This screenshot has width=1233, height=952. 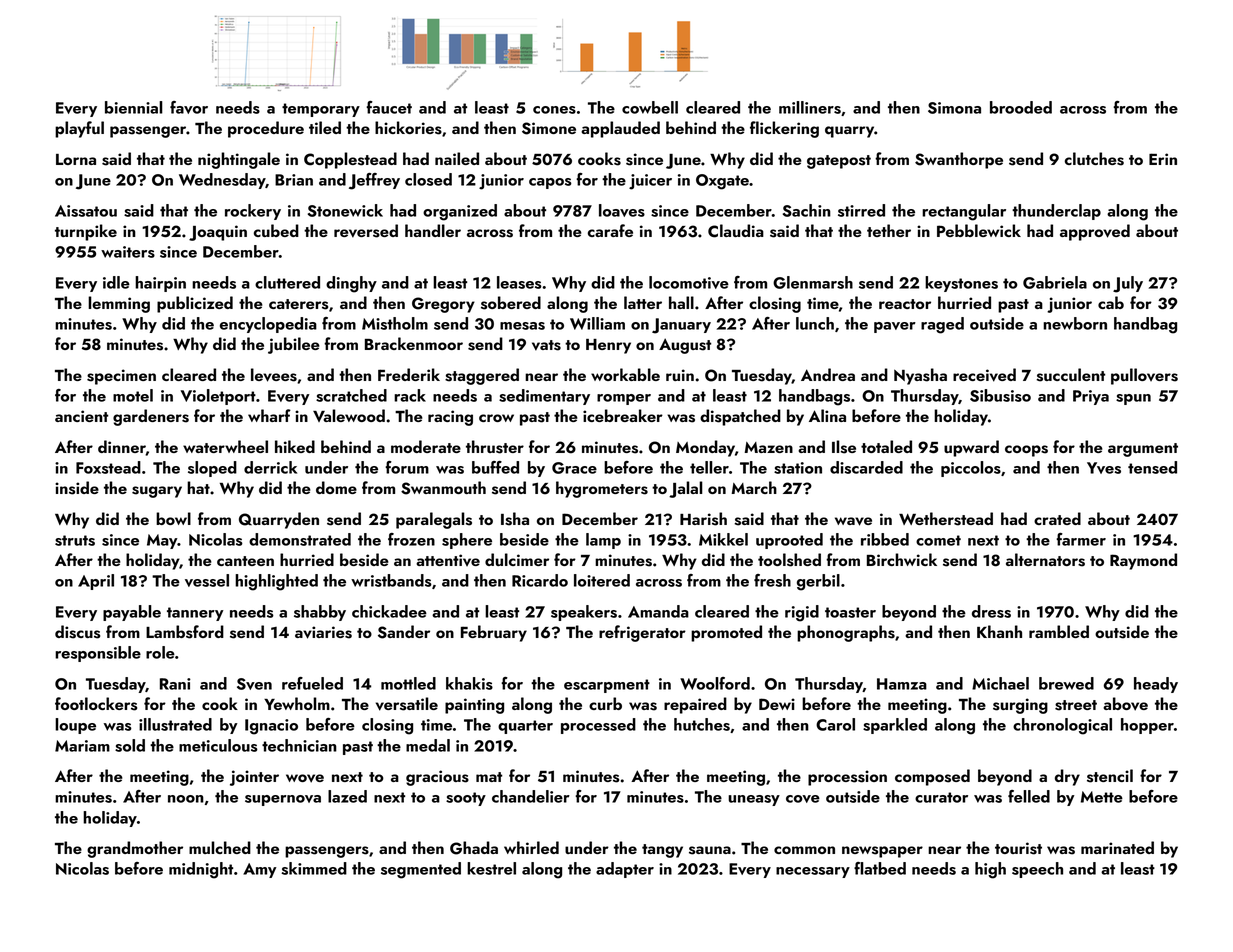 What do you see at coordinates (932, 777) in the screenshot?
I see `composed` at bounding box center [932, 777].
